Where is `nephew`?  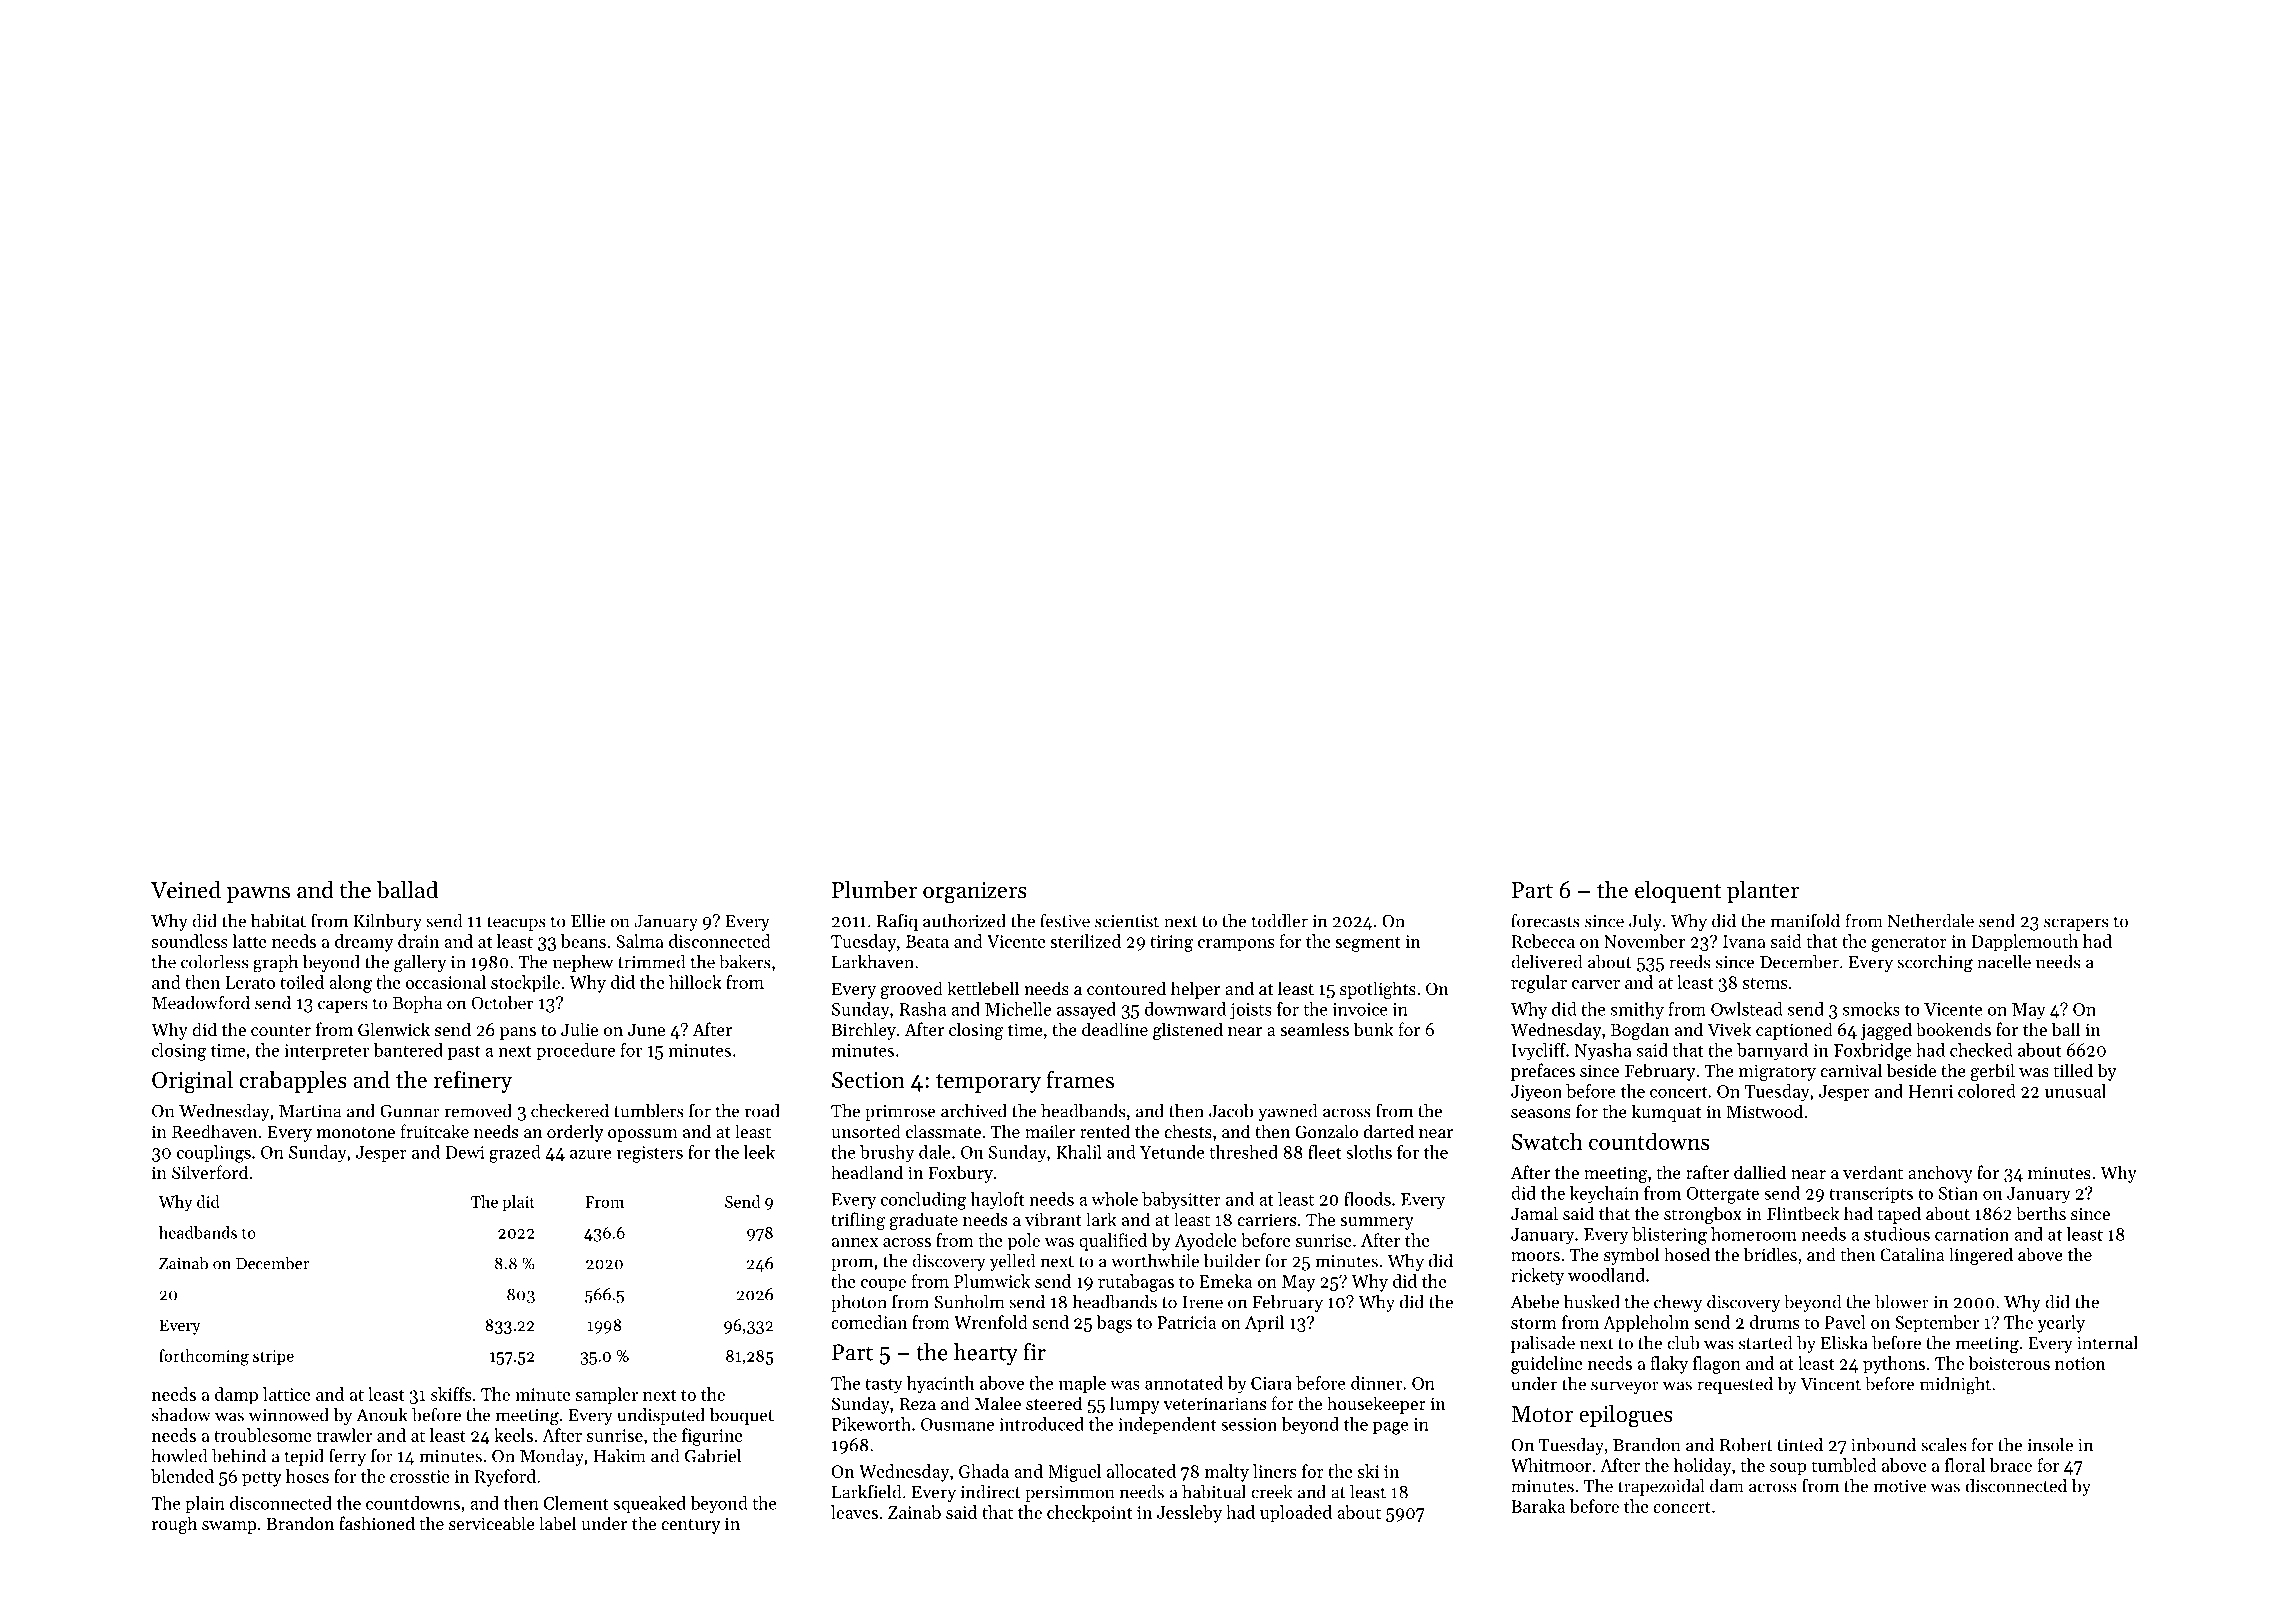 nephew is located at coordinates (583, 963).
